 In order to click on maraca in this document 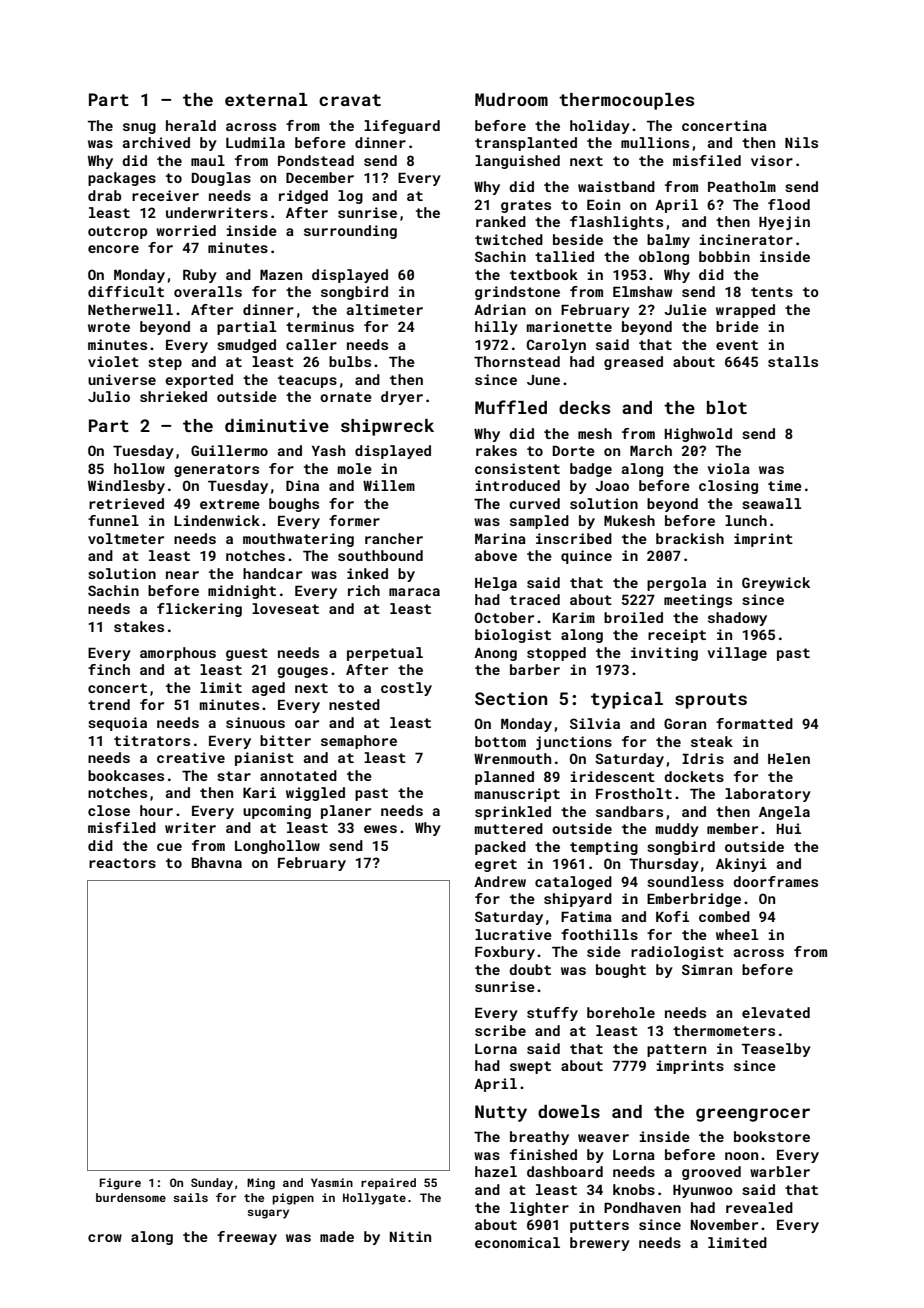, I will do `click(414, 592)`.
